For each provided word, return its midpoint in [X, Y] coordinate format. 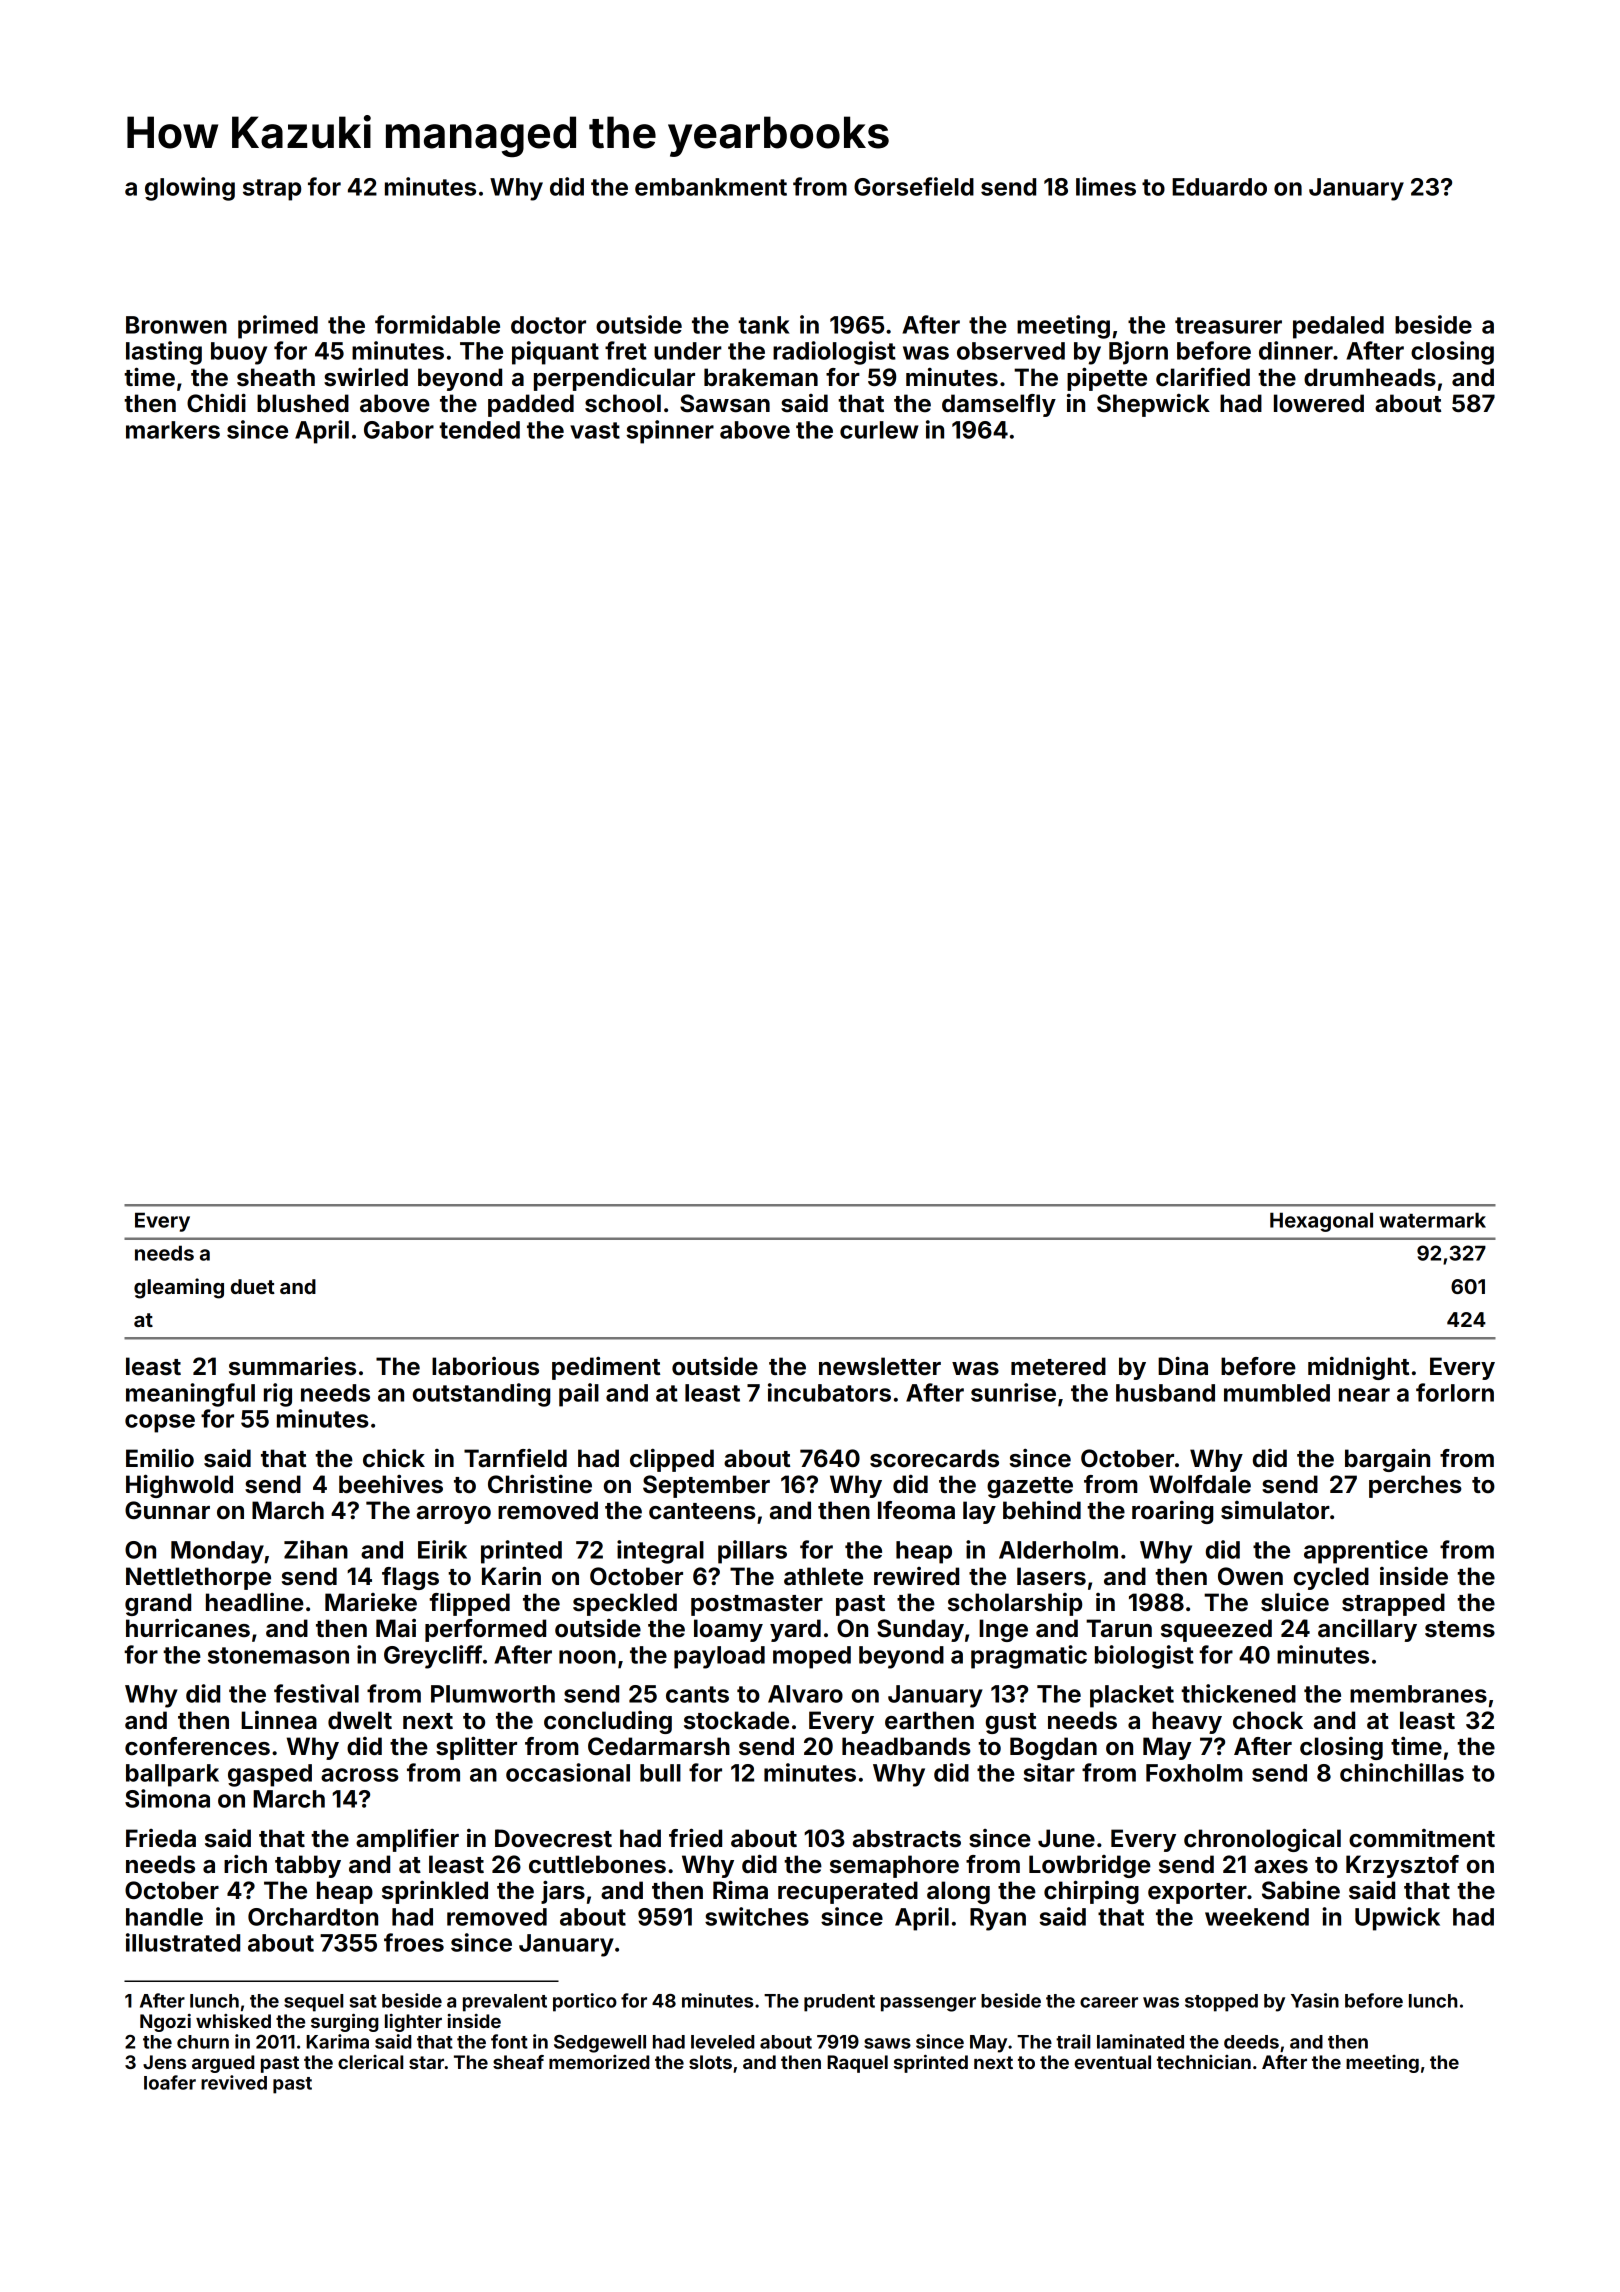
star [426, 2062]
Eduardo [1219, 187]
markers [173, 430]
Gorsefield [914, 186]
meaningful [190, 1395]
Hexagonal [1321, 1222]
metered [1058, 1366]
